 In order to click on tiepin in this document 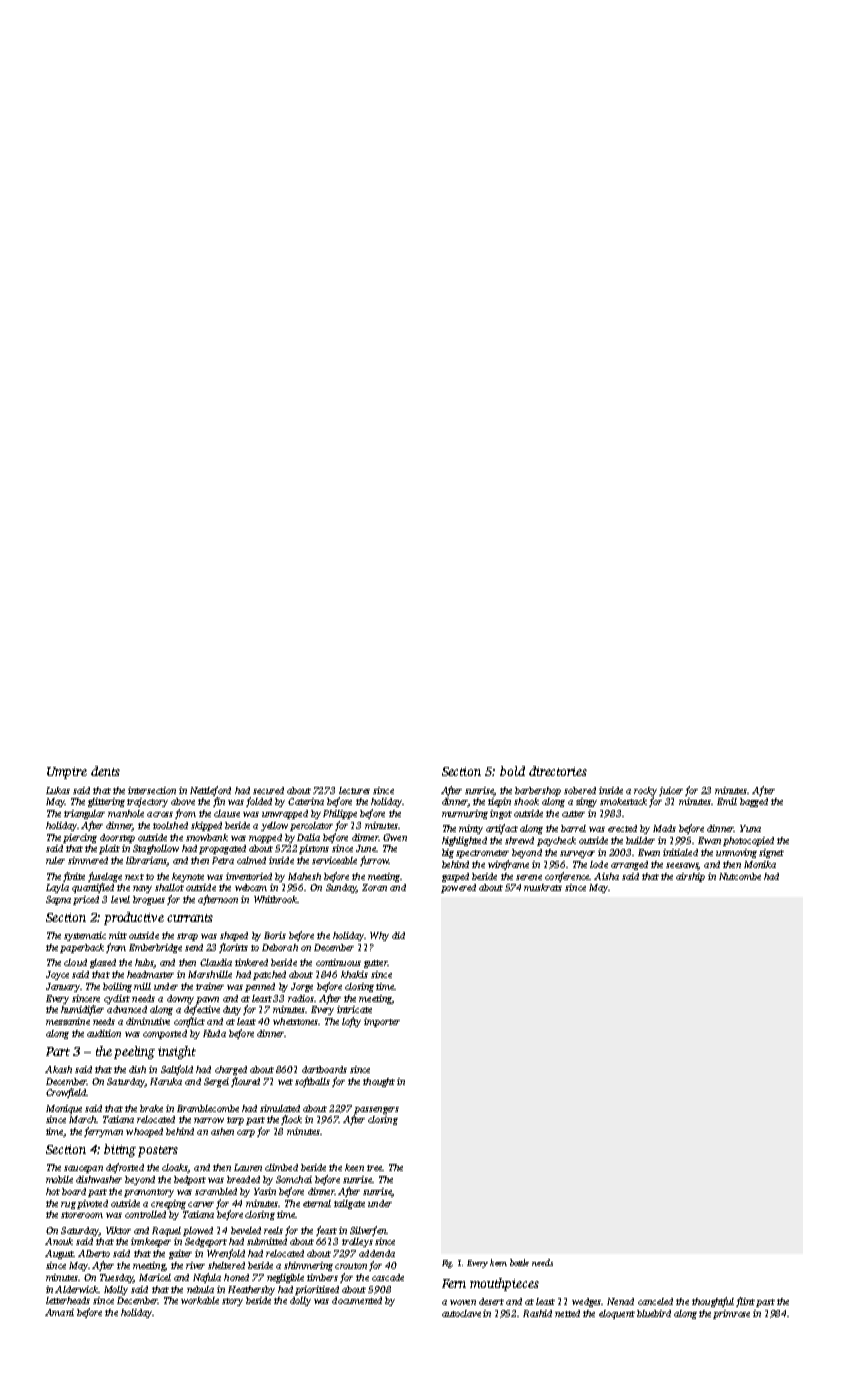, I will do `click(499, 802)`.
